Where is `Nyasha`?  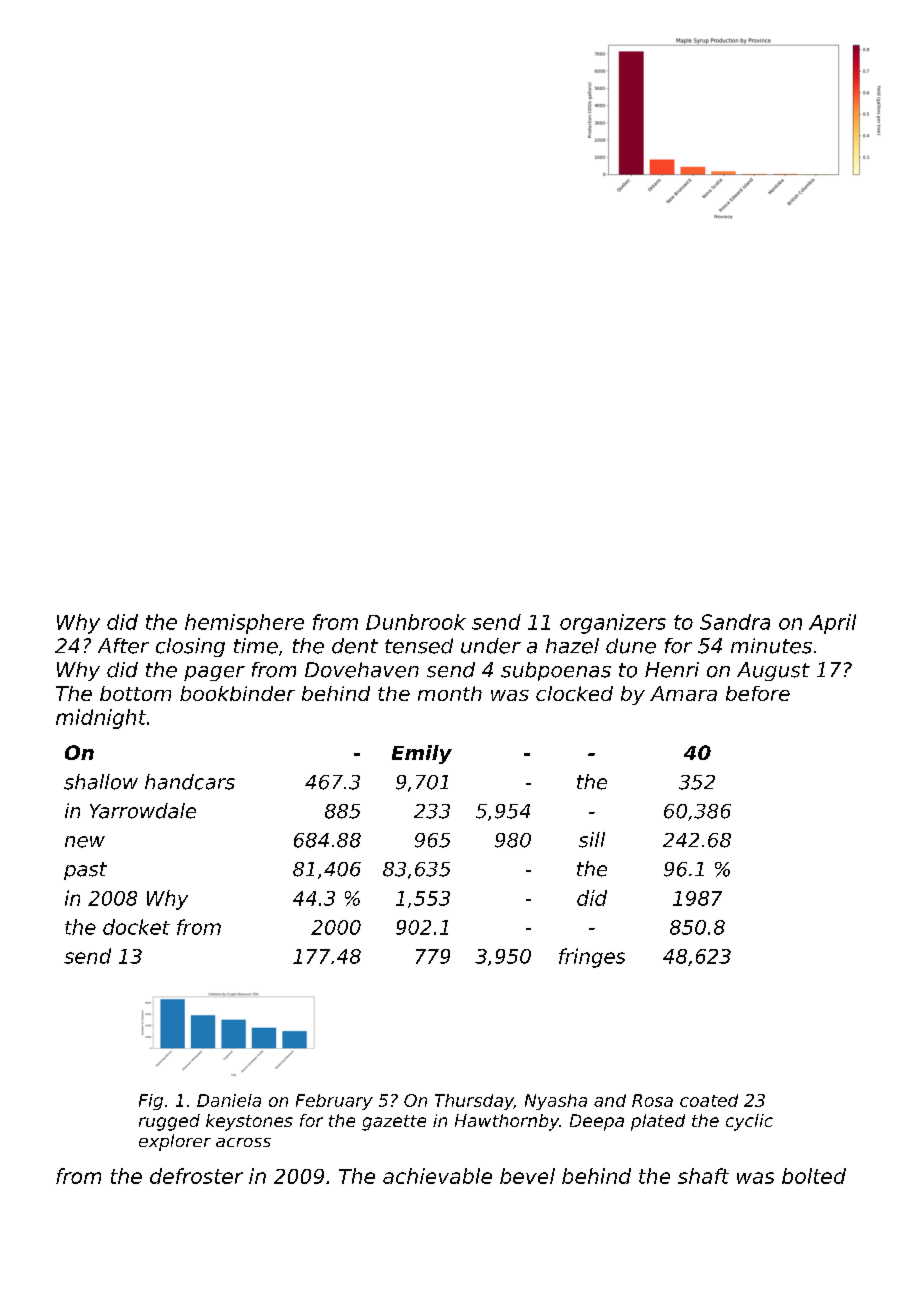
Nyasha is located at coordinates (556, 1102).
